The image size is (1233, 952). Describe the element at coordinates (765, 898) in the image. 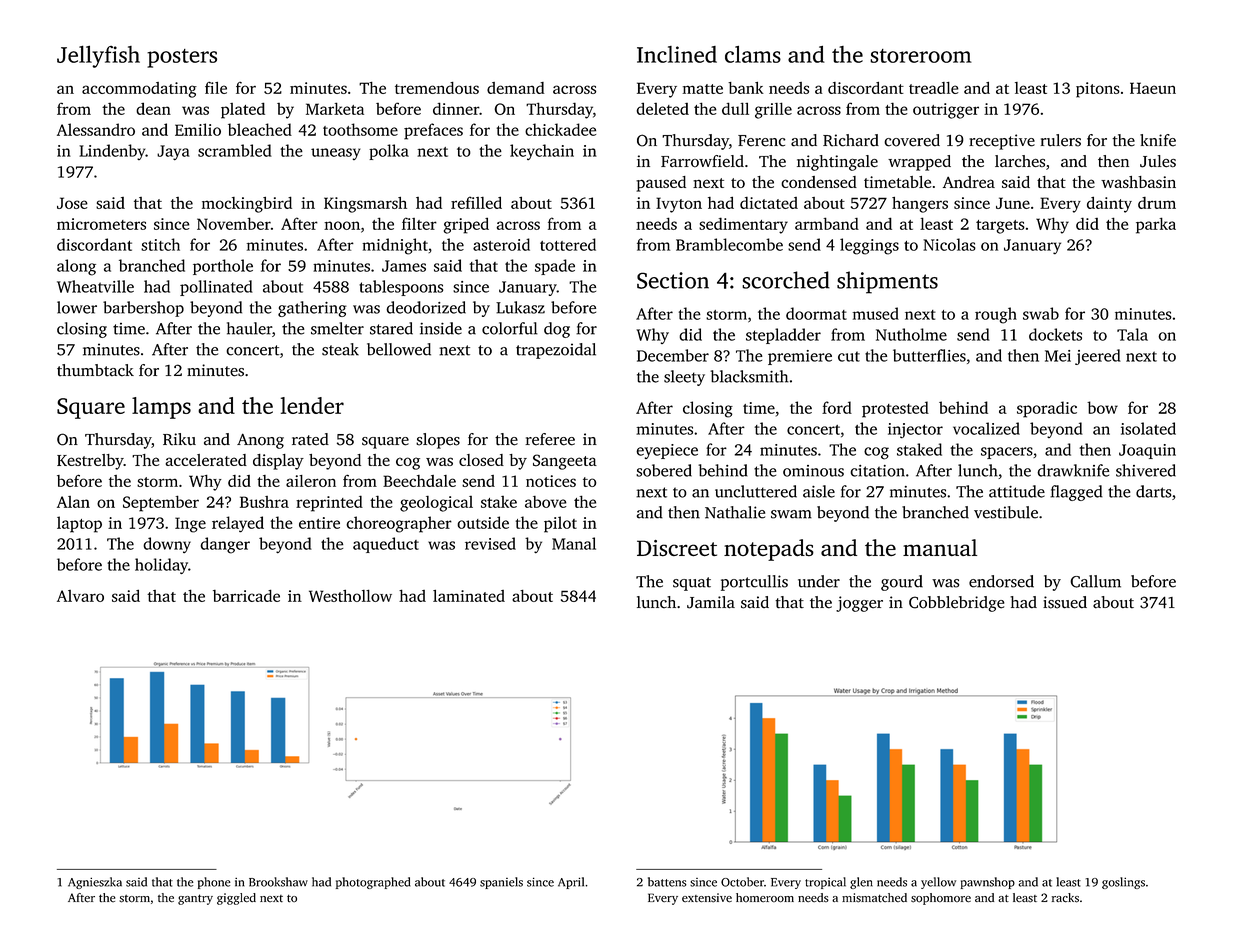

I see `homeroom` at that location.
